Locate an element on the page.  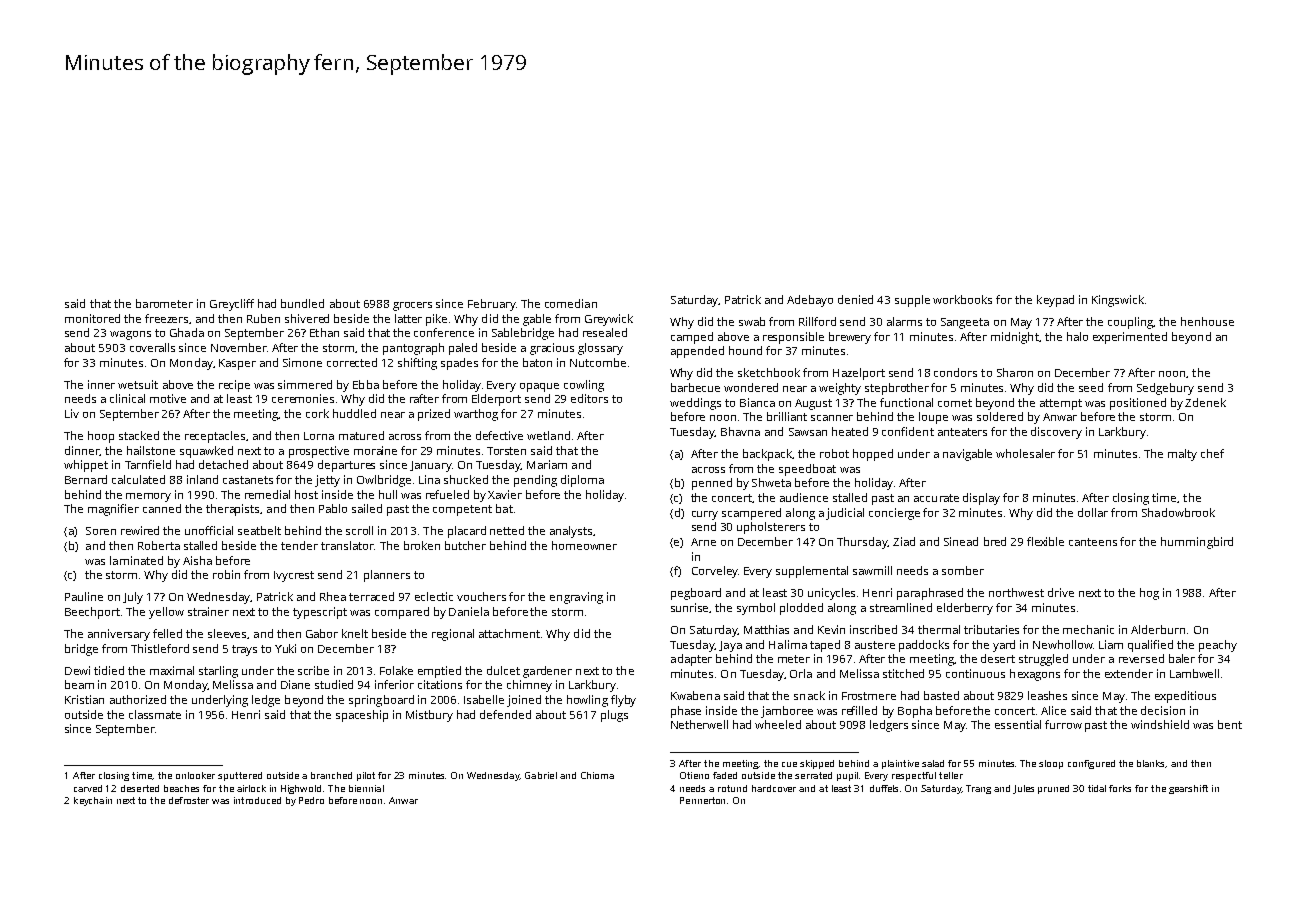
configured is located at coordinates (1091, 764).
